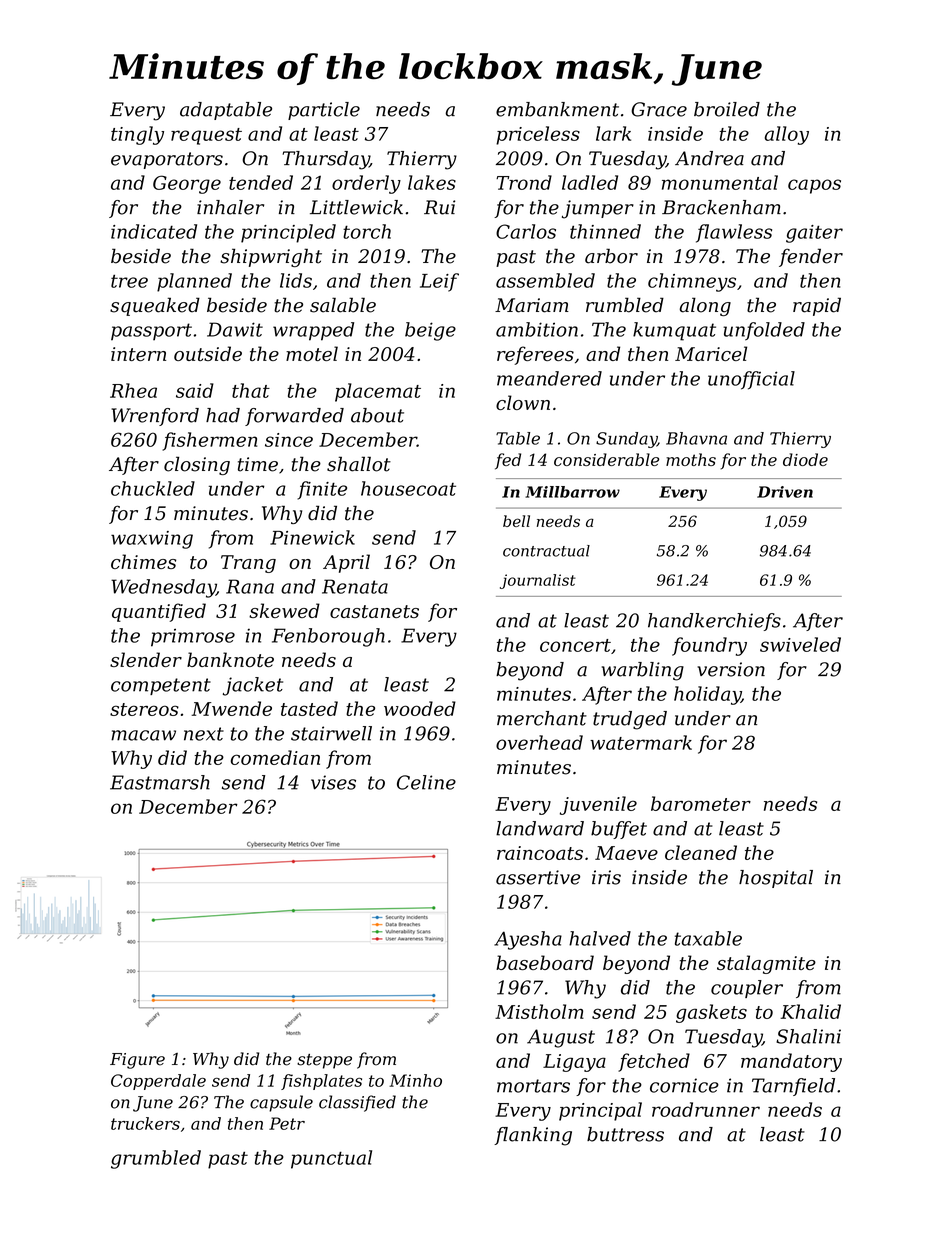 The width and height of the screenshot is (952, 1233). I want to click on Trond, so click(524, 182).
